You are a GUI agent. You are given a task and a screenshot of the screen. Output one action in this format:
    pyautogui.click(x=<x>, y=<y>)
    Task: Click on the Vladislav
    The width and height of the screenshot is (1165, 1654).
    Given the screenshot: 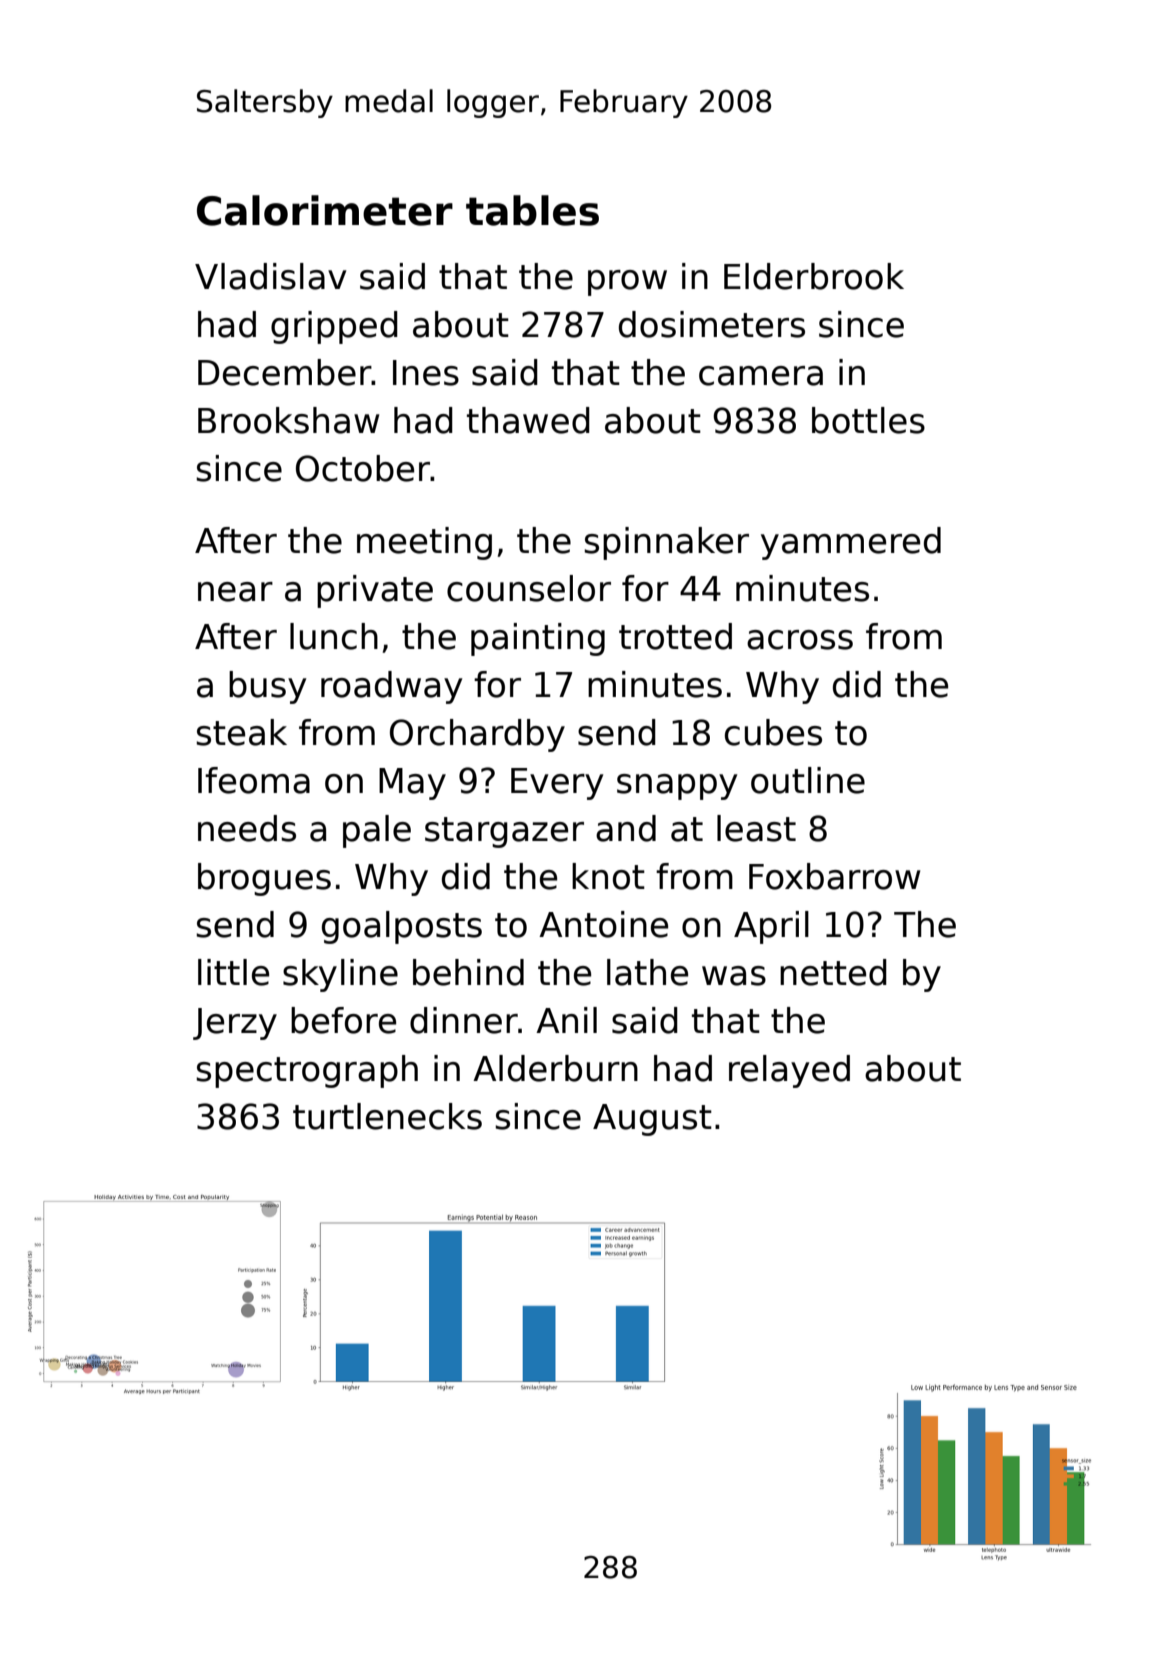 What is the action you would take?
    pyautogui.click(x=270, y=276)
